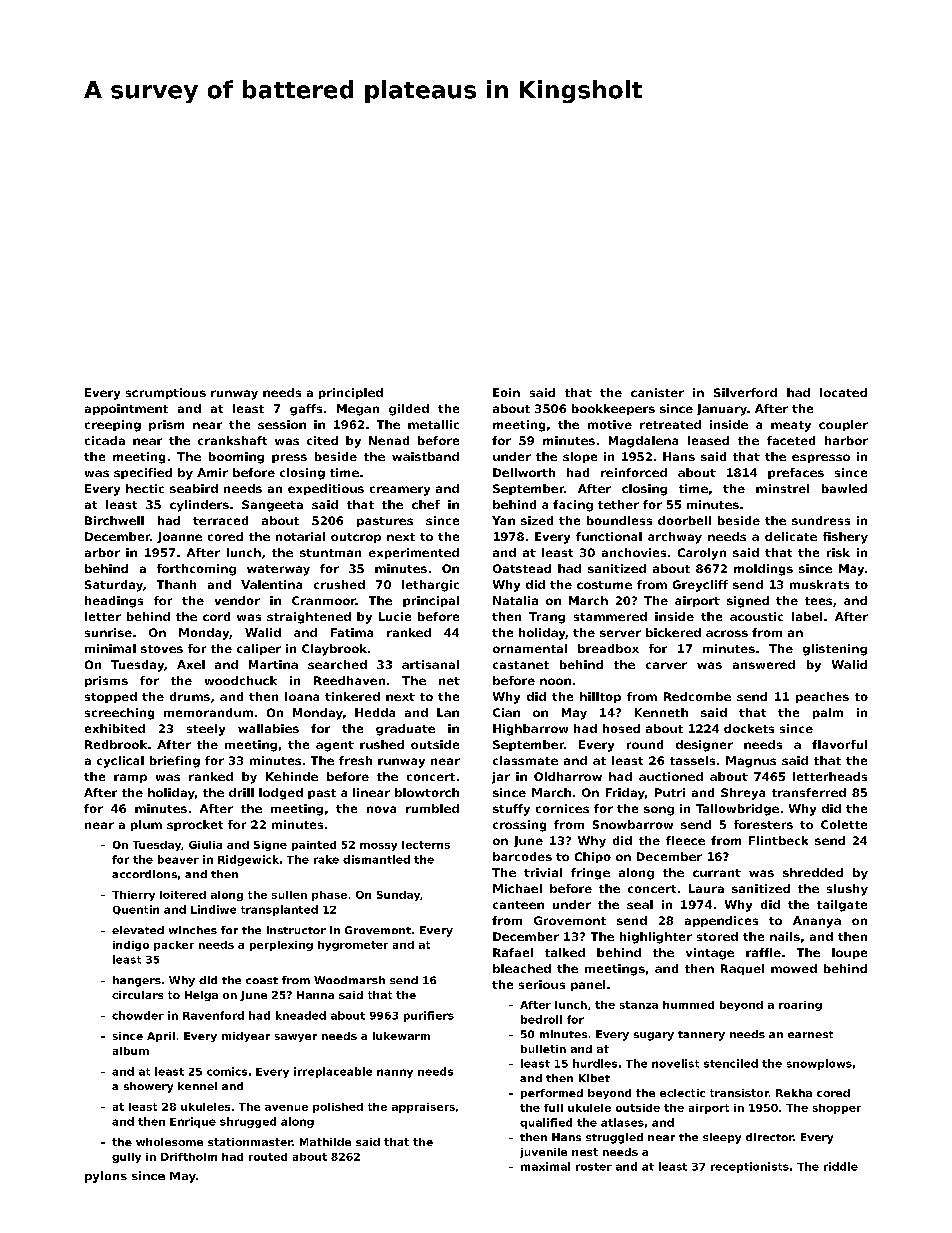 The width and height of the document is (952, 1233). I want to click on riddle, so click(841, 1166).
